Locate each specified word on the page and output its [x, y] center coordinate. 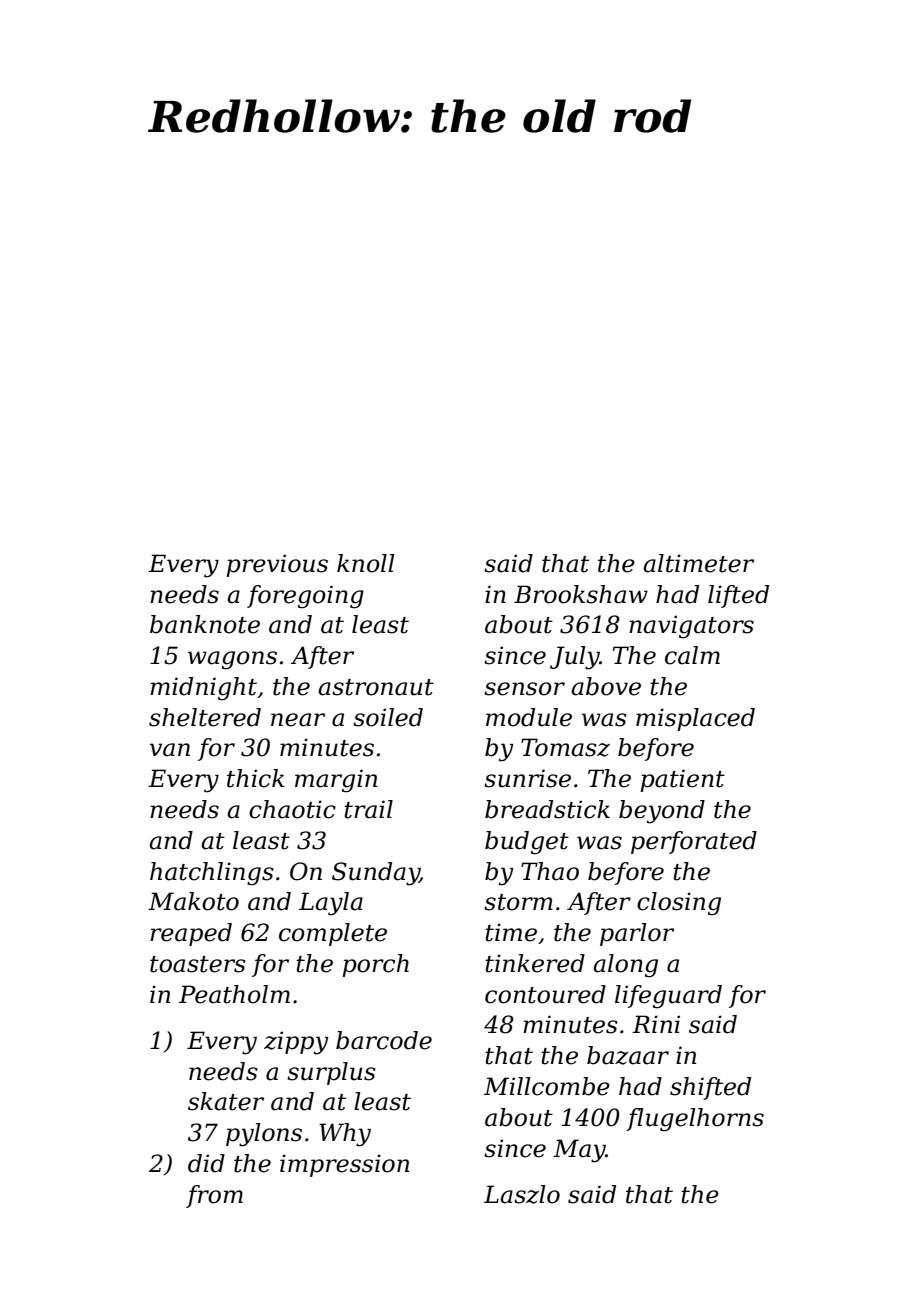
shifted [710, 1088]
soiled [388, 717]
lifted [738, 596]
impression [344, 1165]
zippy [296, 1043]
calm [692, 655]
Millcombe [547, 1086]
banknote [205, 624]
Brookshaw [581, 594]
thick [256, 778]
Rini [656, 1024]
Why [345, 1135]
